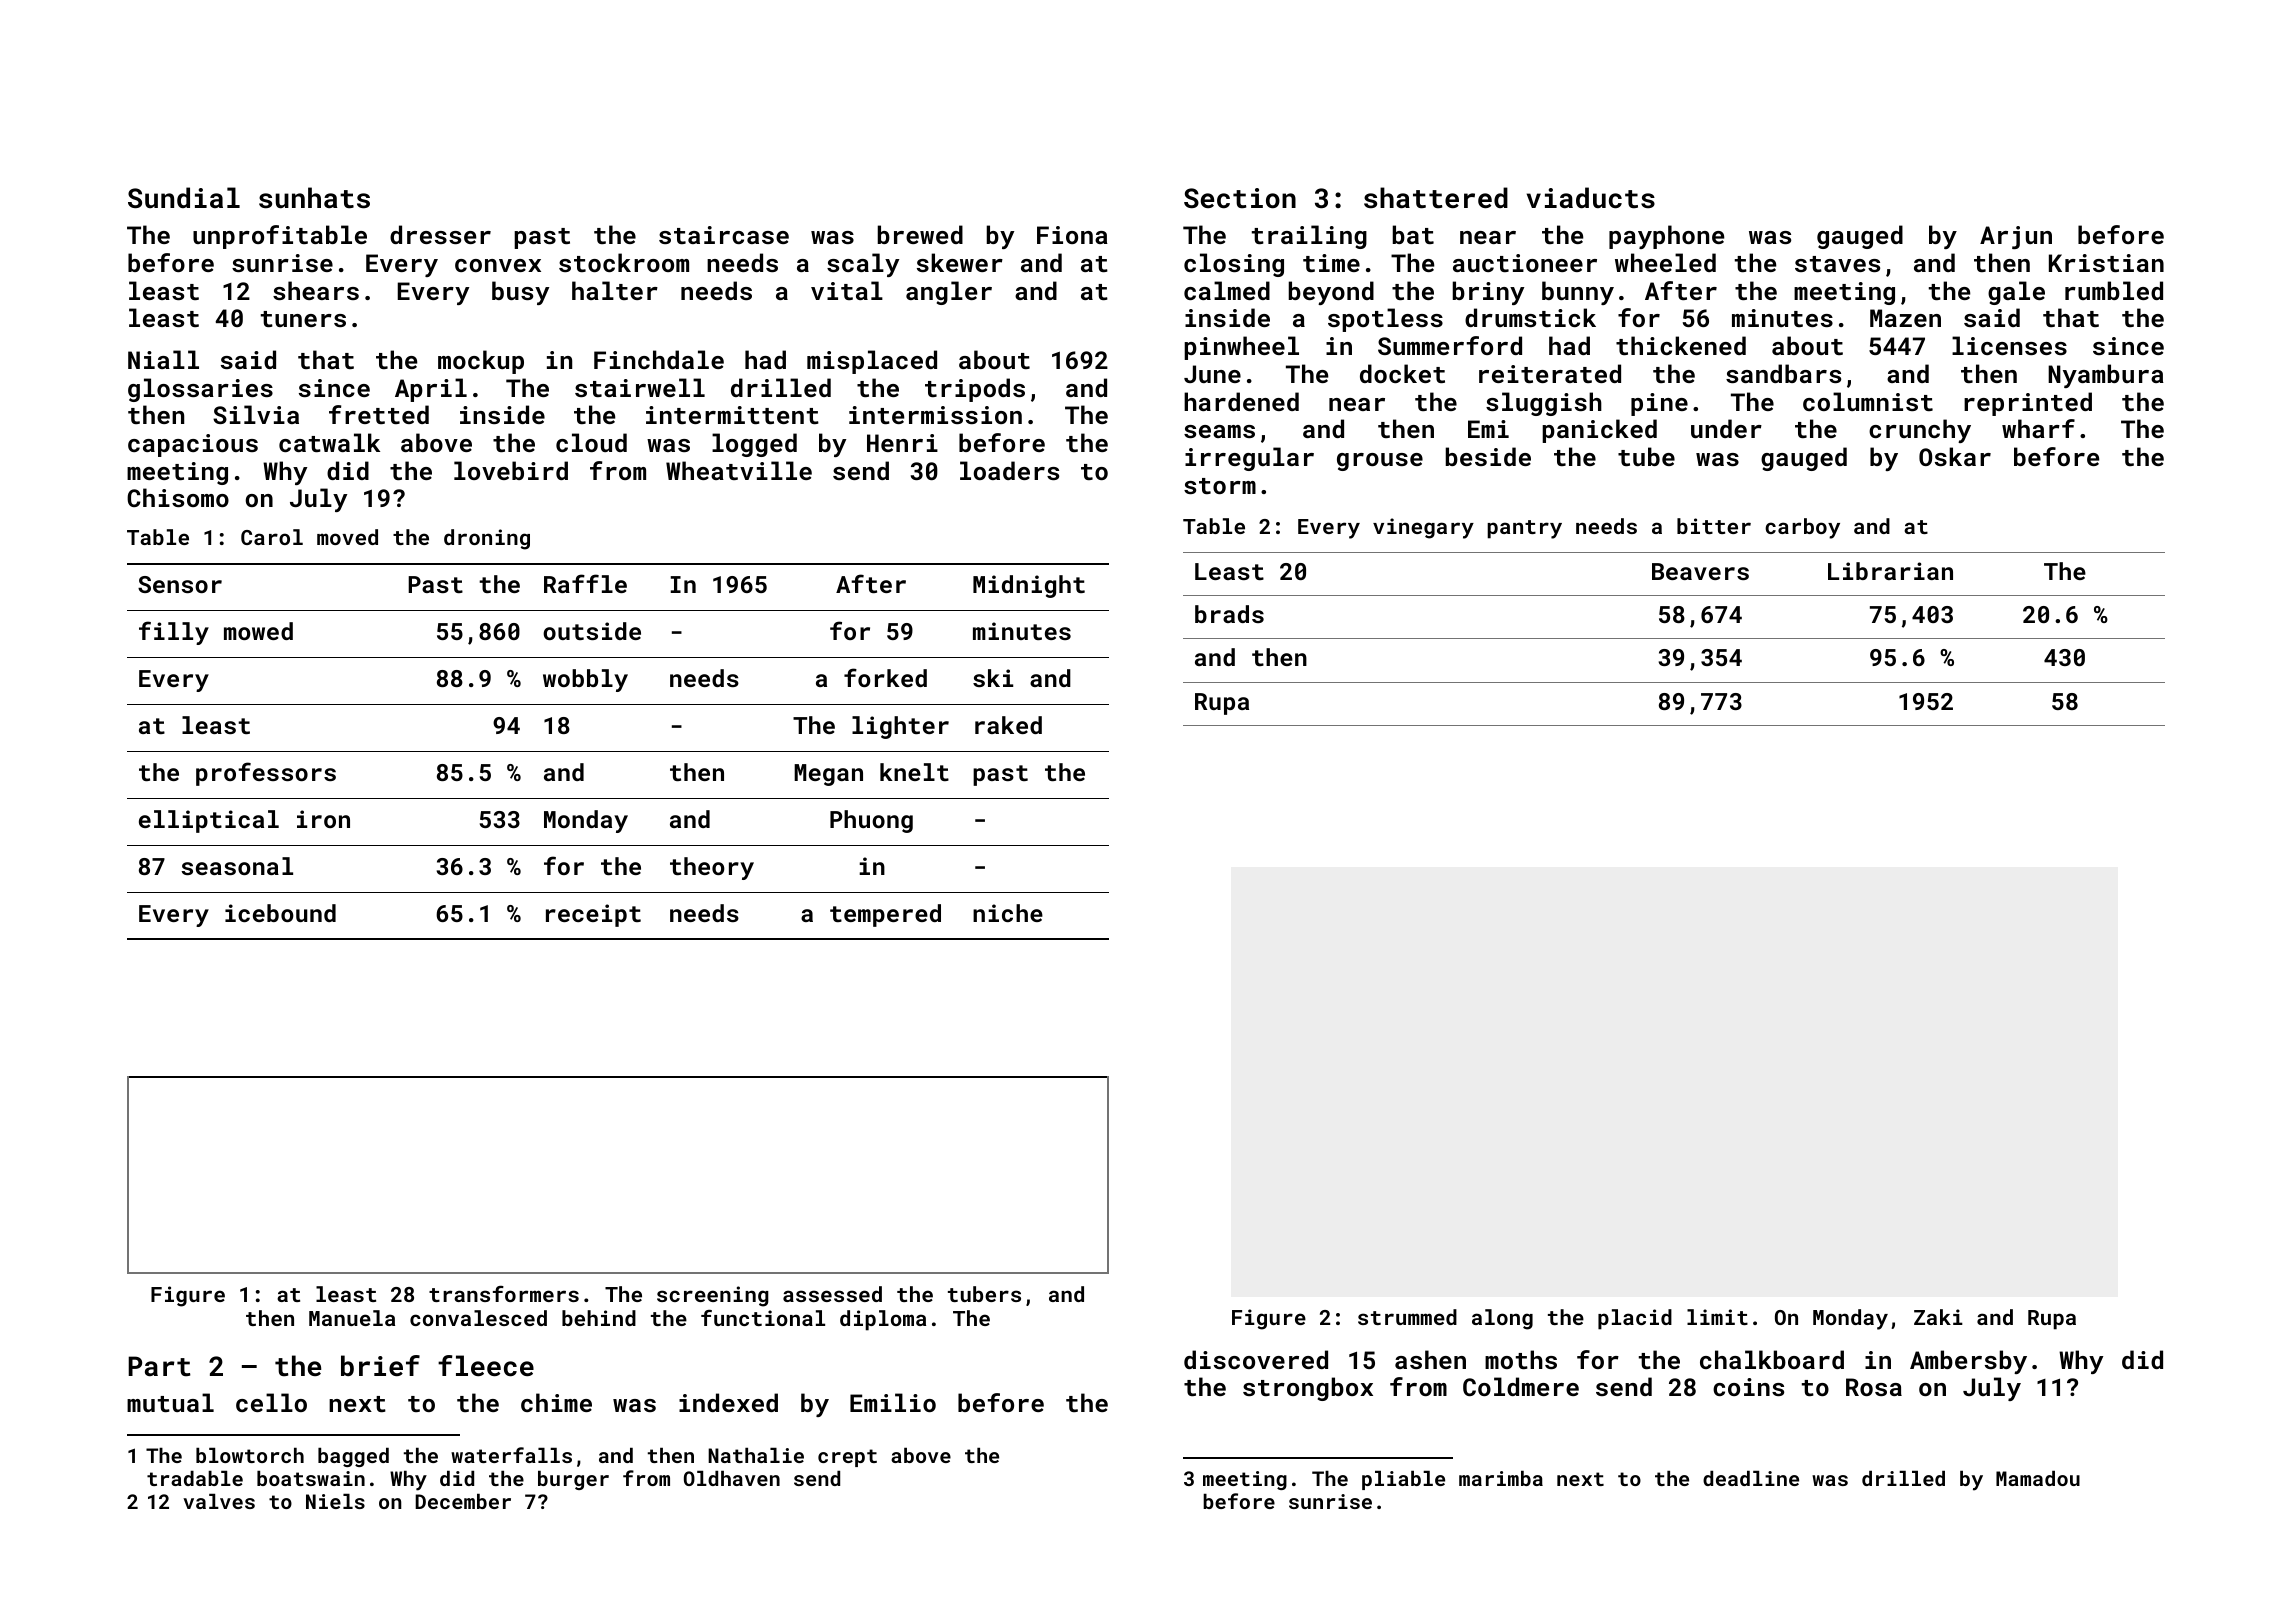 The width and height of the screenshot is (2292, 1620). I want to click on limit, so click(1717, 1317).
